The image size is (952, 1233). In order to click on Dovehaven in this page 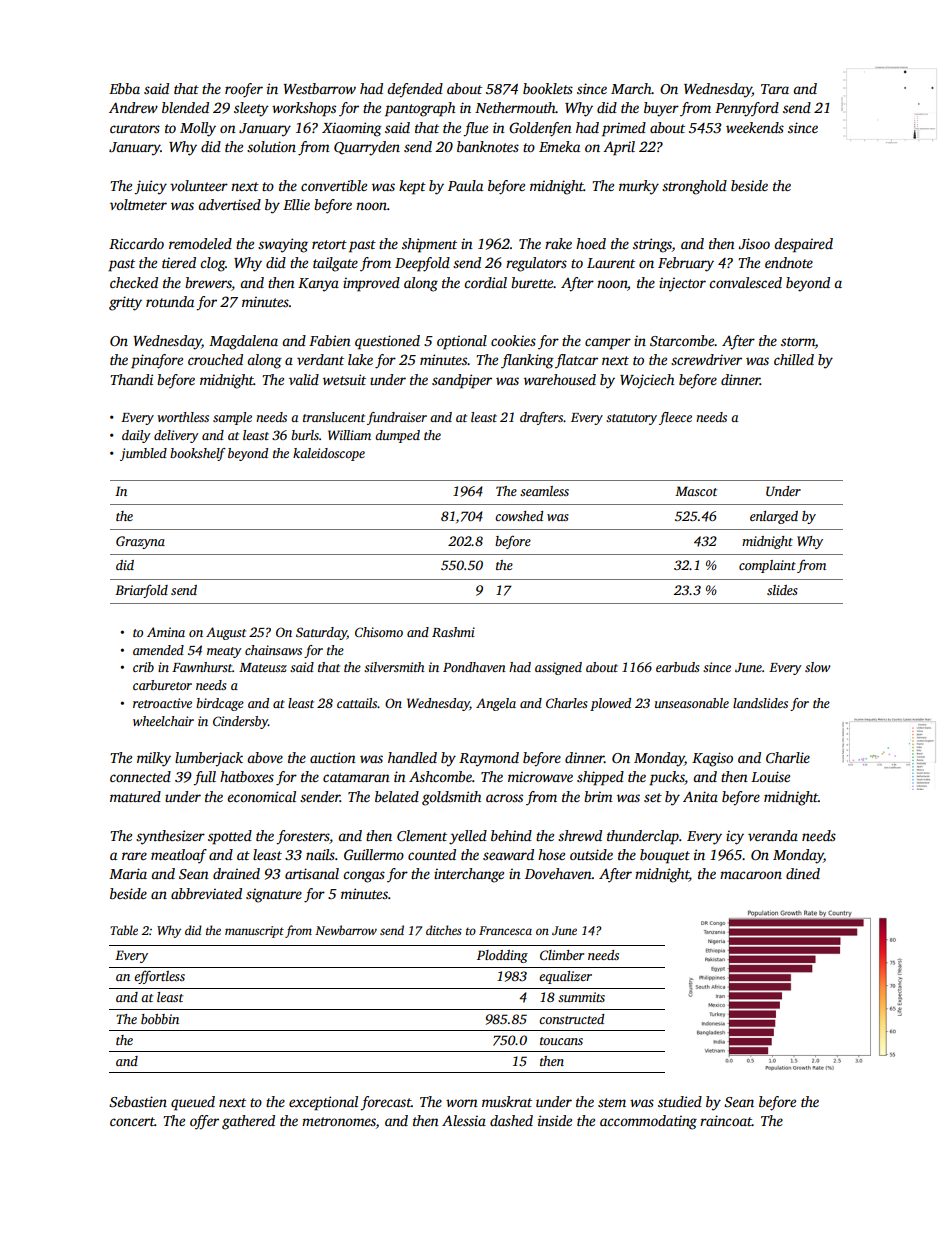, I will do `click(558, 873)`.
